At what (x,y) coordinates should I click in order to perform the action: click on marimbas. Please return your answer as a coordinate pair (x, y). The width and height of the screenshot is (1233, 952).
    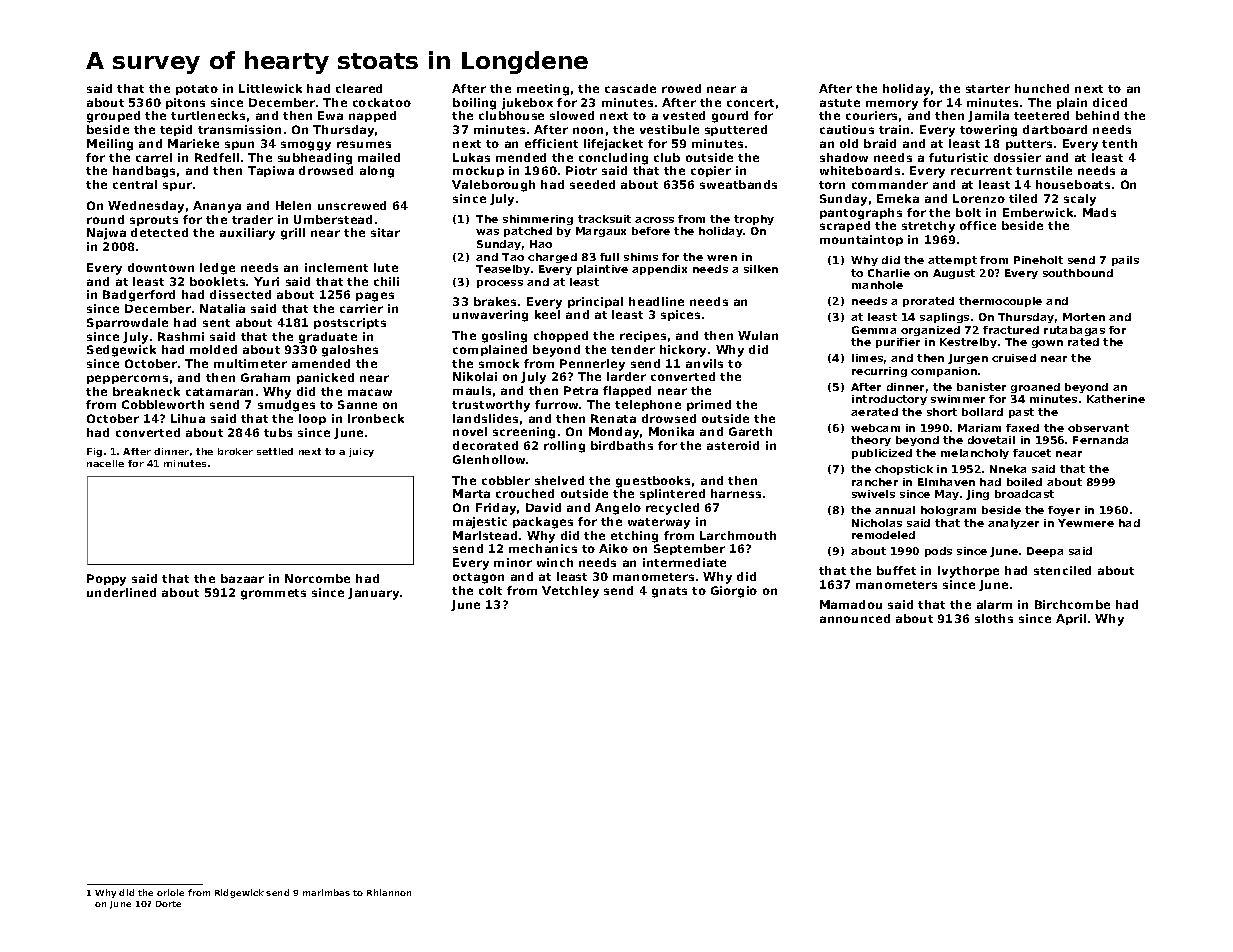
    Looking at the image, I should click on (326, 892).
